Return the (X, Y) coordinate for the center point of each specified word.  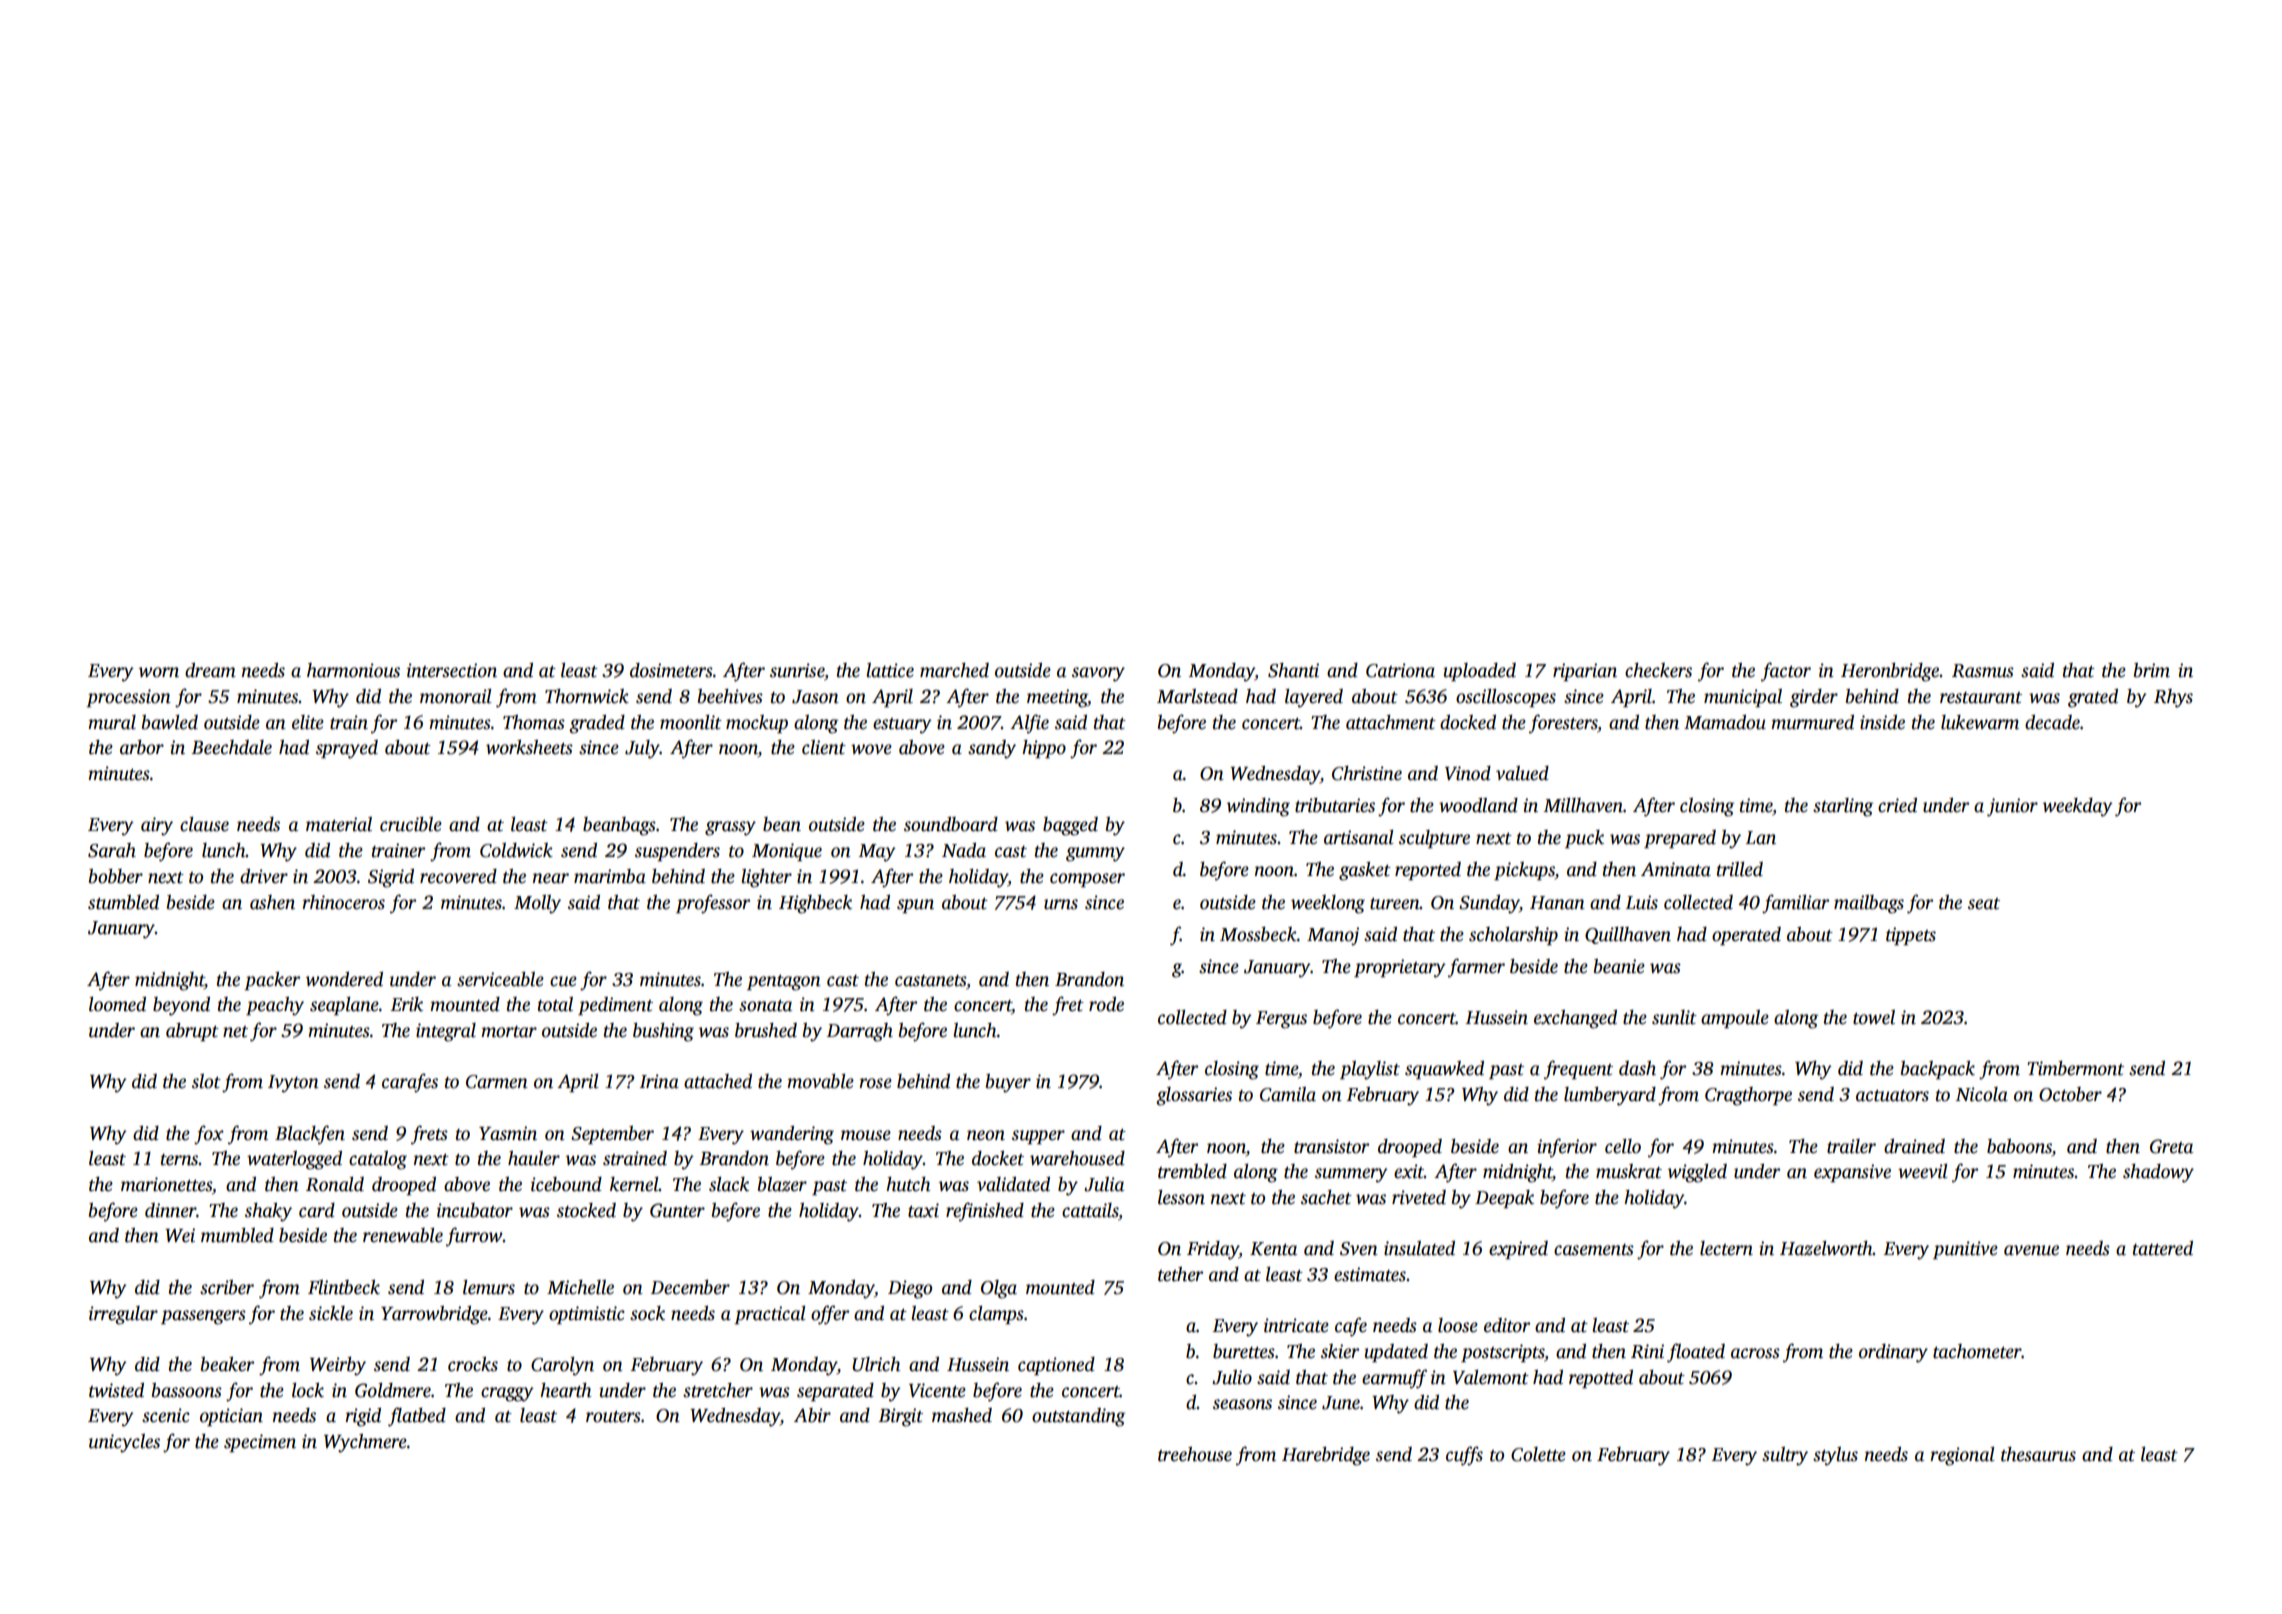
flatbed (417, 1417)
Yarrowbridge (434, 1315)
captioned (1056, 1366)
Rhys (2173, 698)
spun (915, 906)
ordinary (1893, 1353)
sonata (765, 1006)
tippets (1911, 936)
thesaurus (2038, 1454)
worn (159, 672)
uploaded (1479, 672)
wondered (344, 979)
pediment (615, 1006)
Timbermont (2075, 1068)
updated (1396, 1353)
